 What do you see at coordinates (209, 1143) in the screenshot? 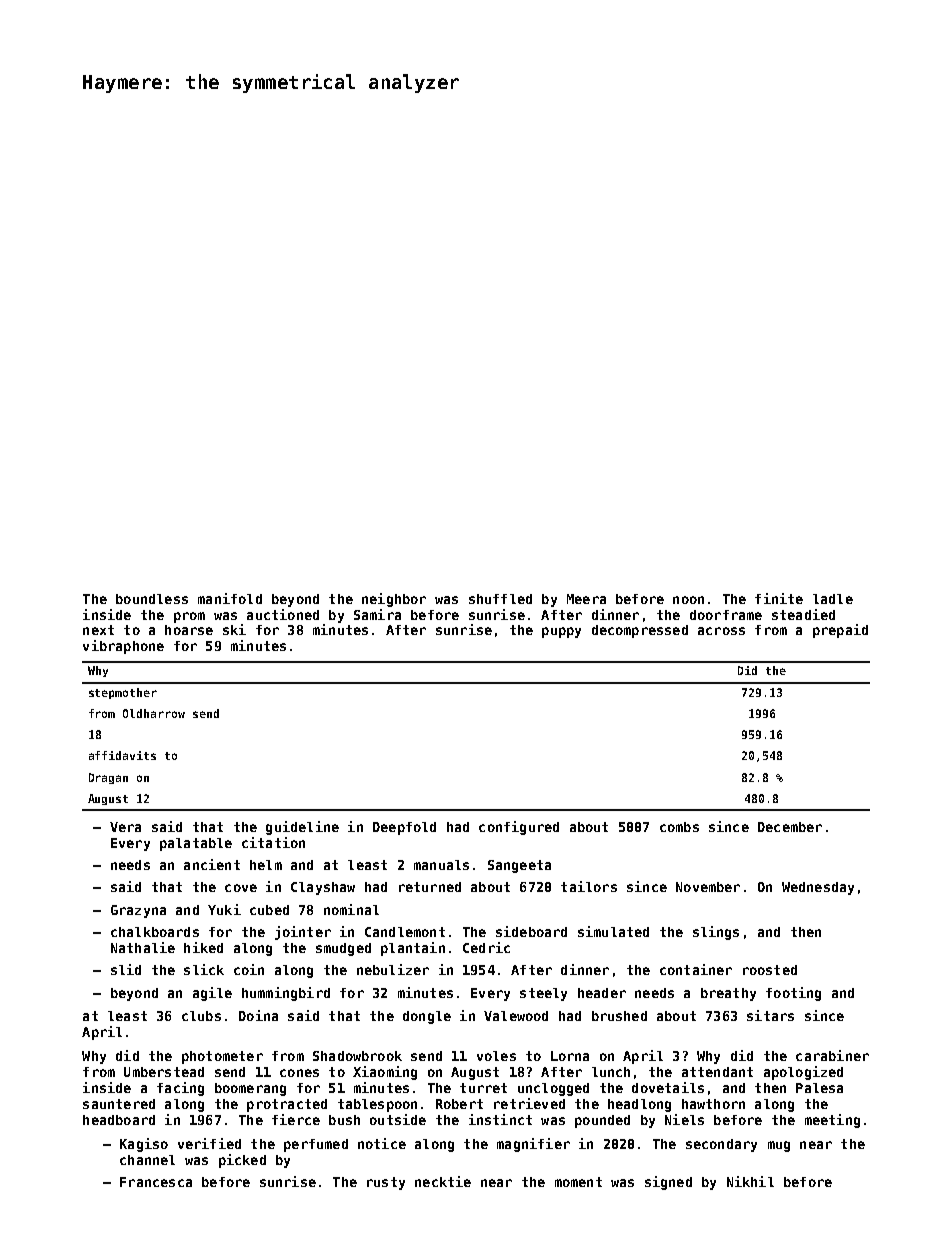
I see `verified` at bounding box center [209, 1143].
